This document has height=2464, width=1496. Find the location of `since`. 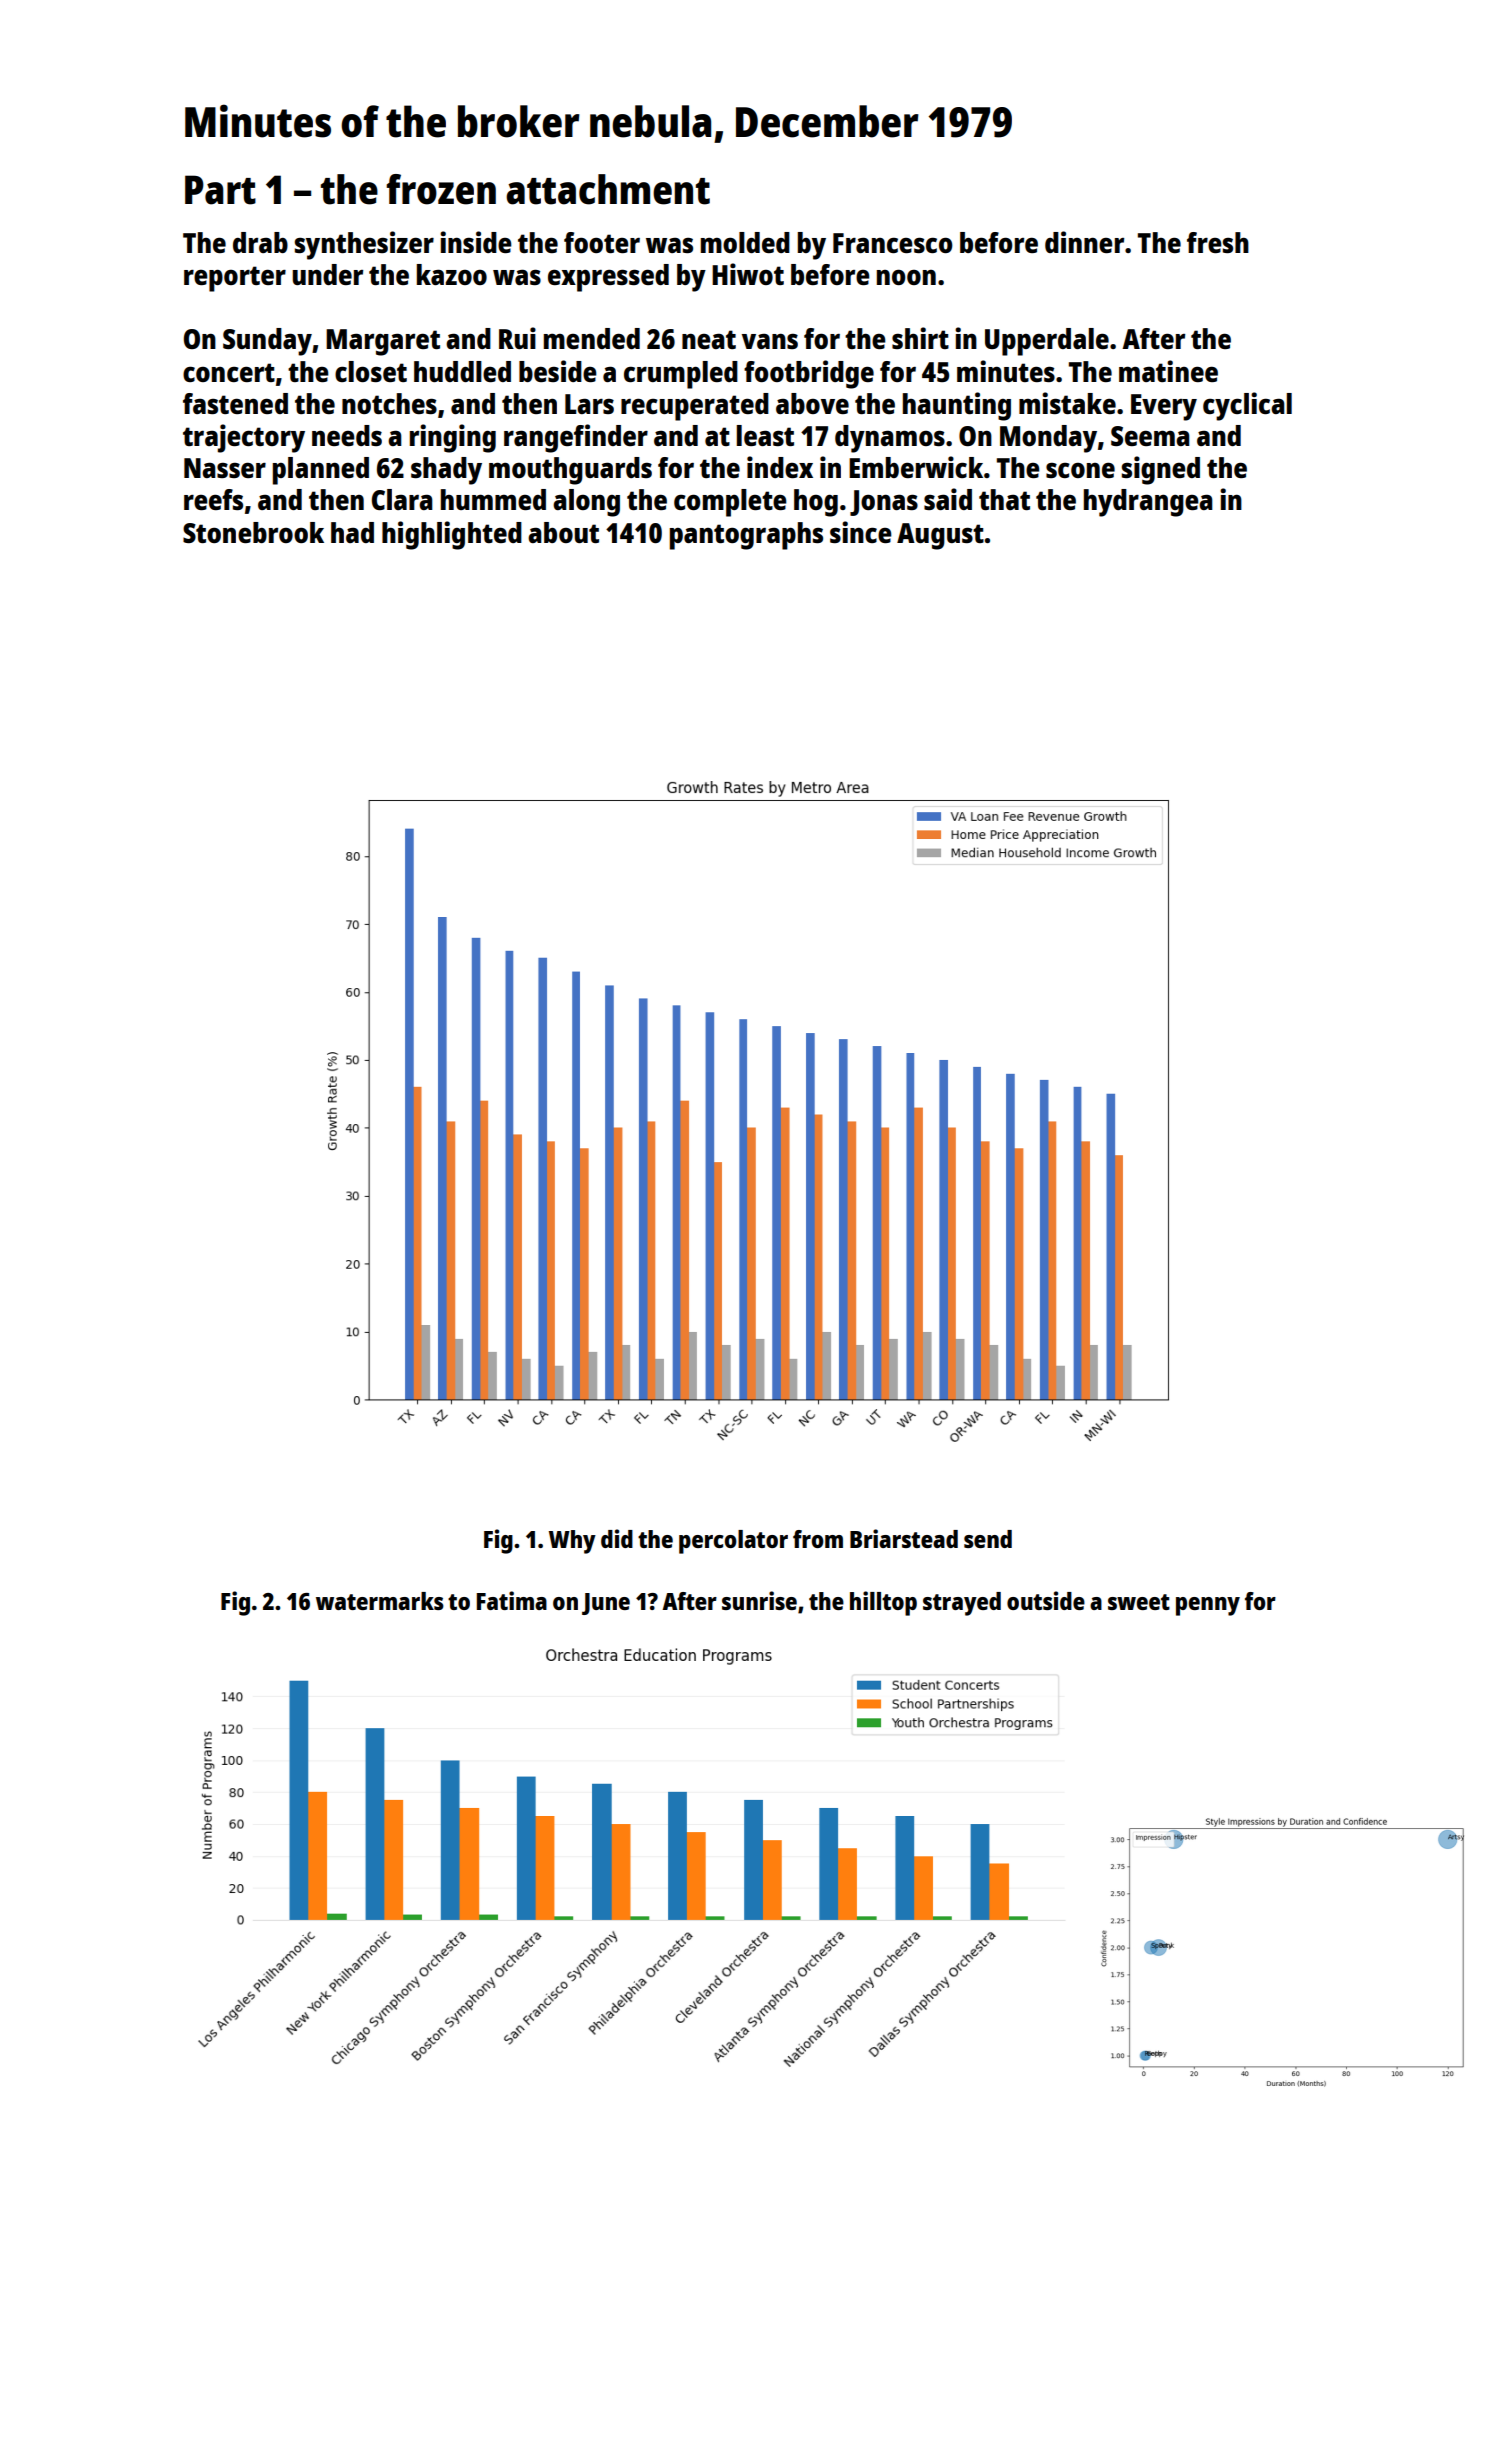

since is located at coordinates (861, 532).
